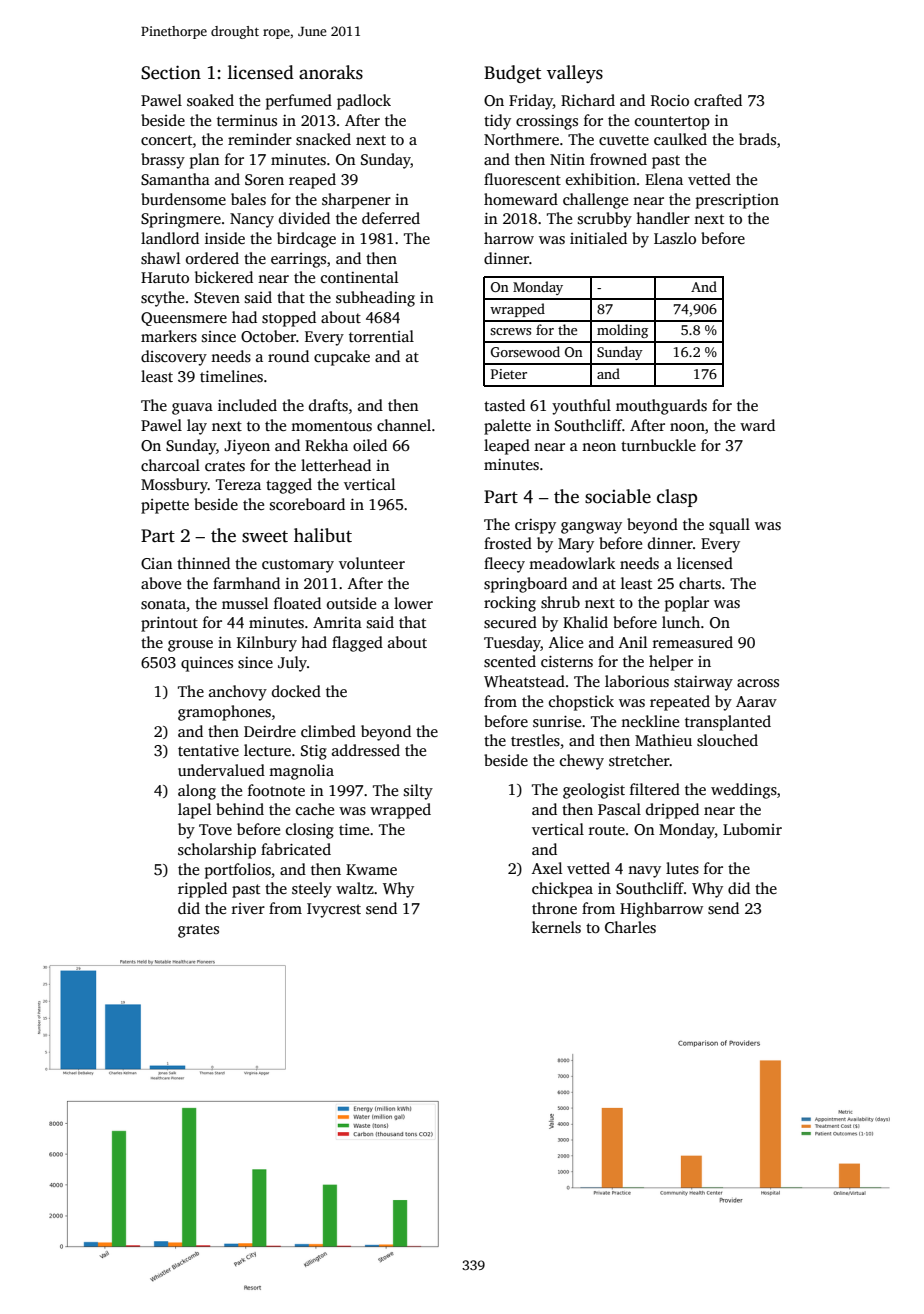 This screenshot has width=924, height=1314. What do you see at coordinates (687, 427) in the screenshot?
I see `noon` at bounding box center [687, 427].
